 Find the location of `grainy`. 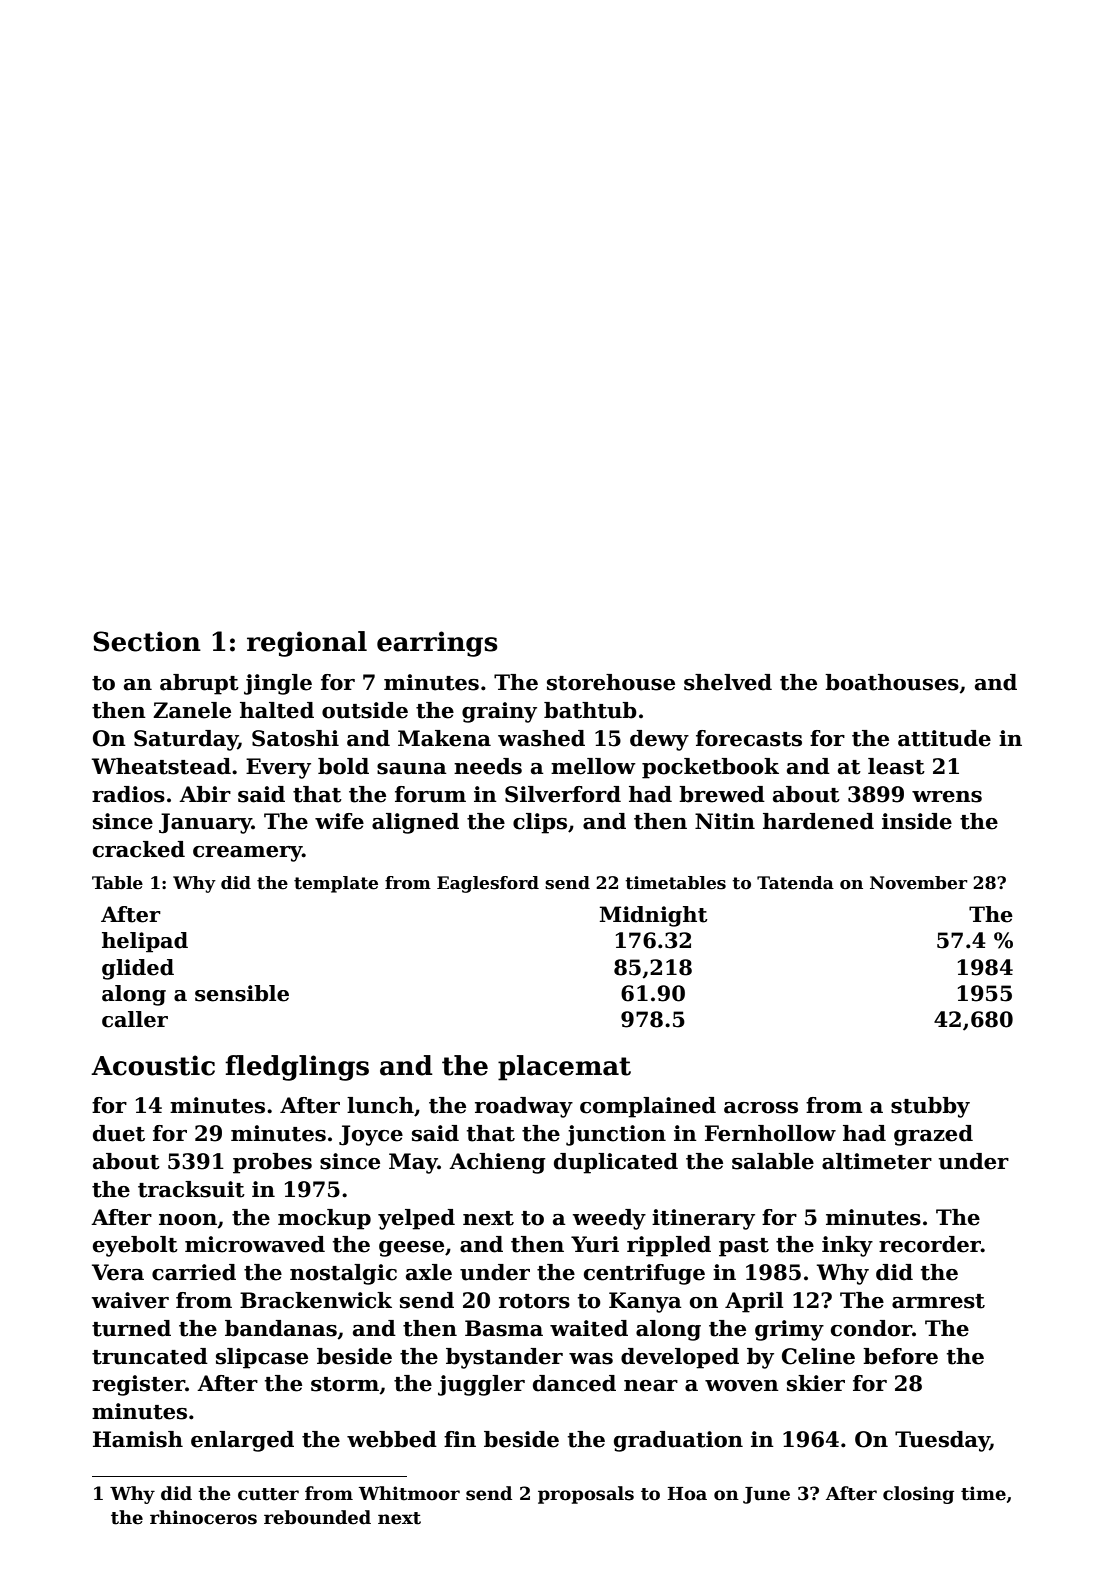

grainy is located at coordinates (499, 712).
